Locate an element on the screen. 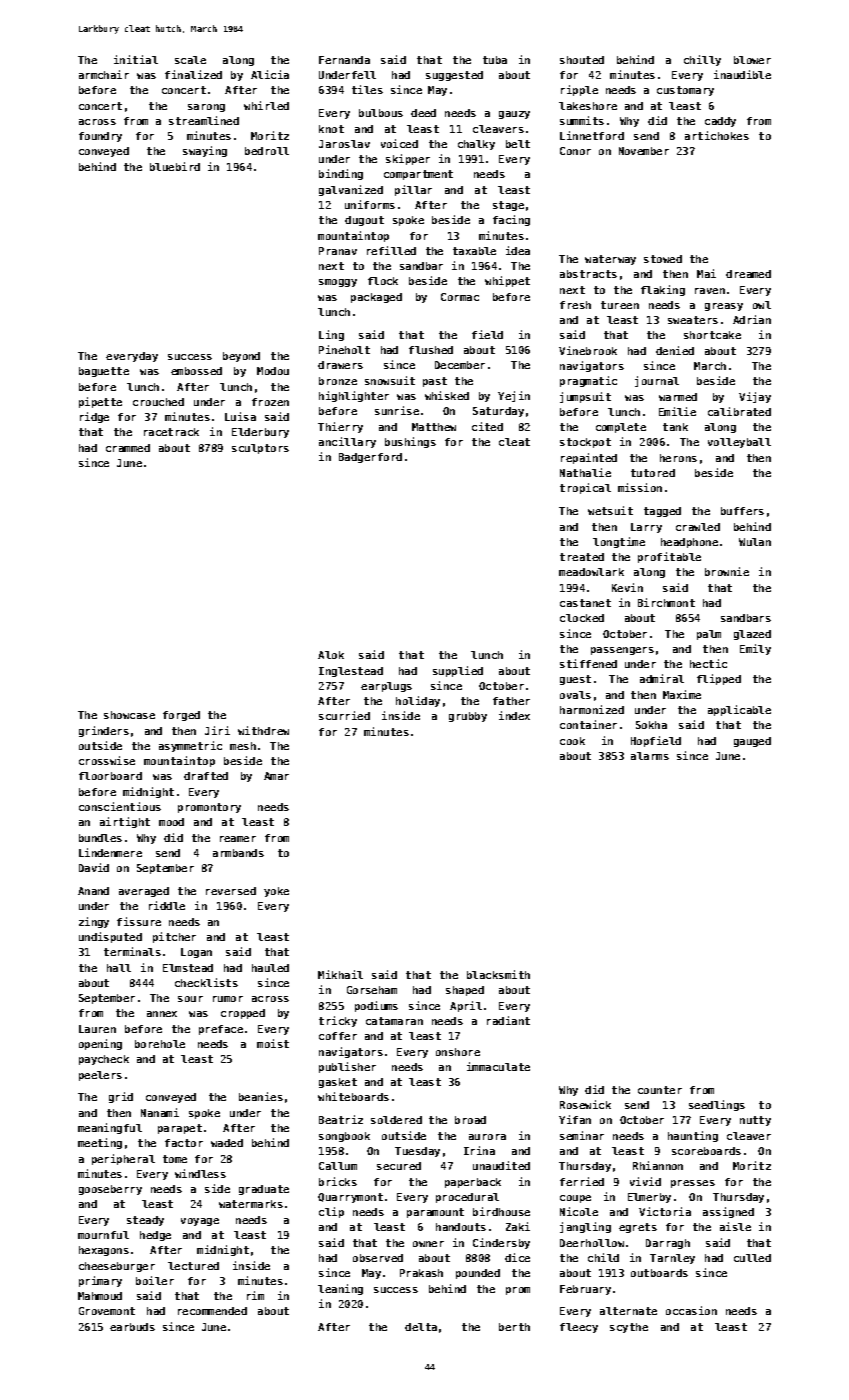 The image size is (849, 1400). Emily is located at coordinates (755, 649).
